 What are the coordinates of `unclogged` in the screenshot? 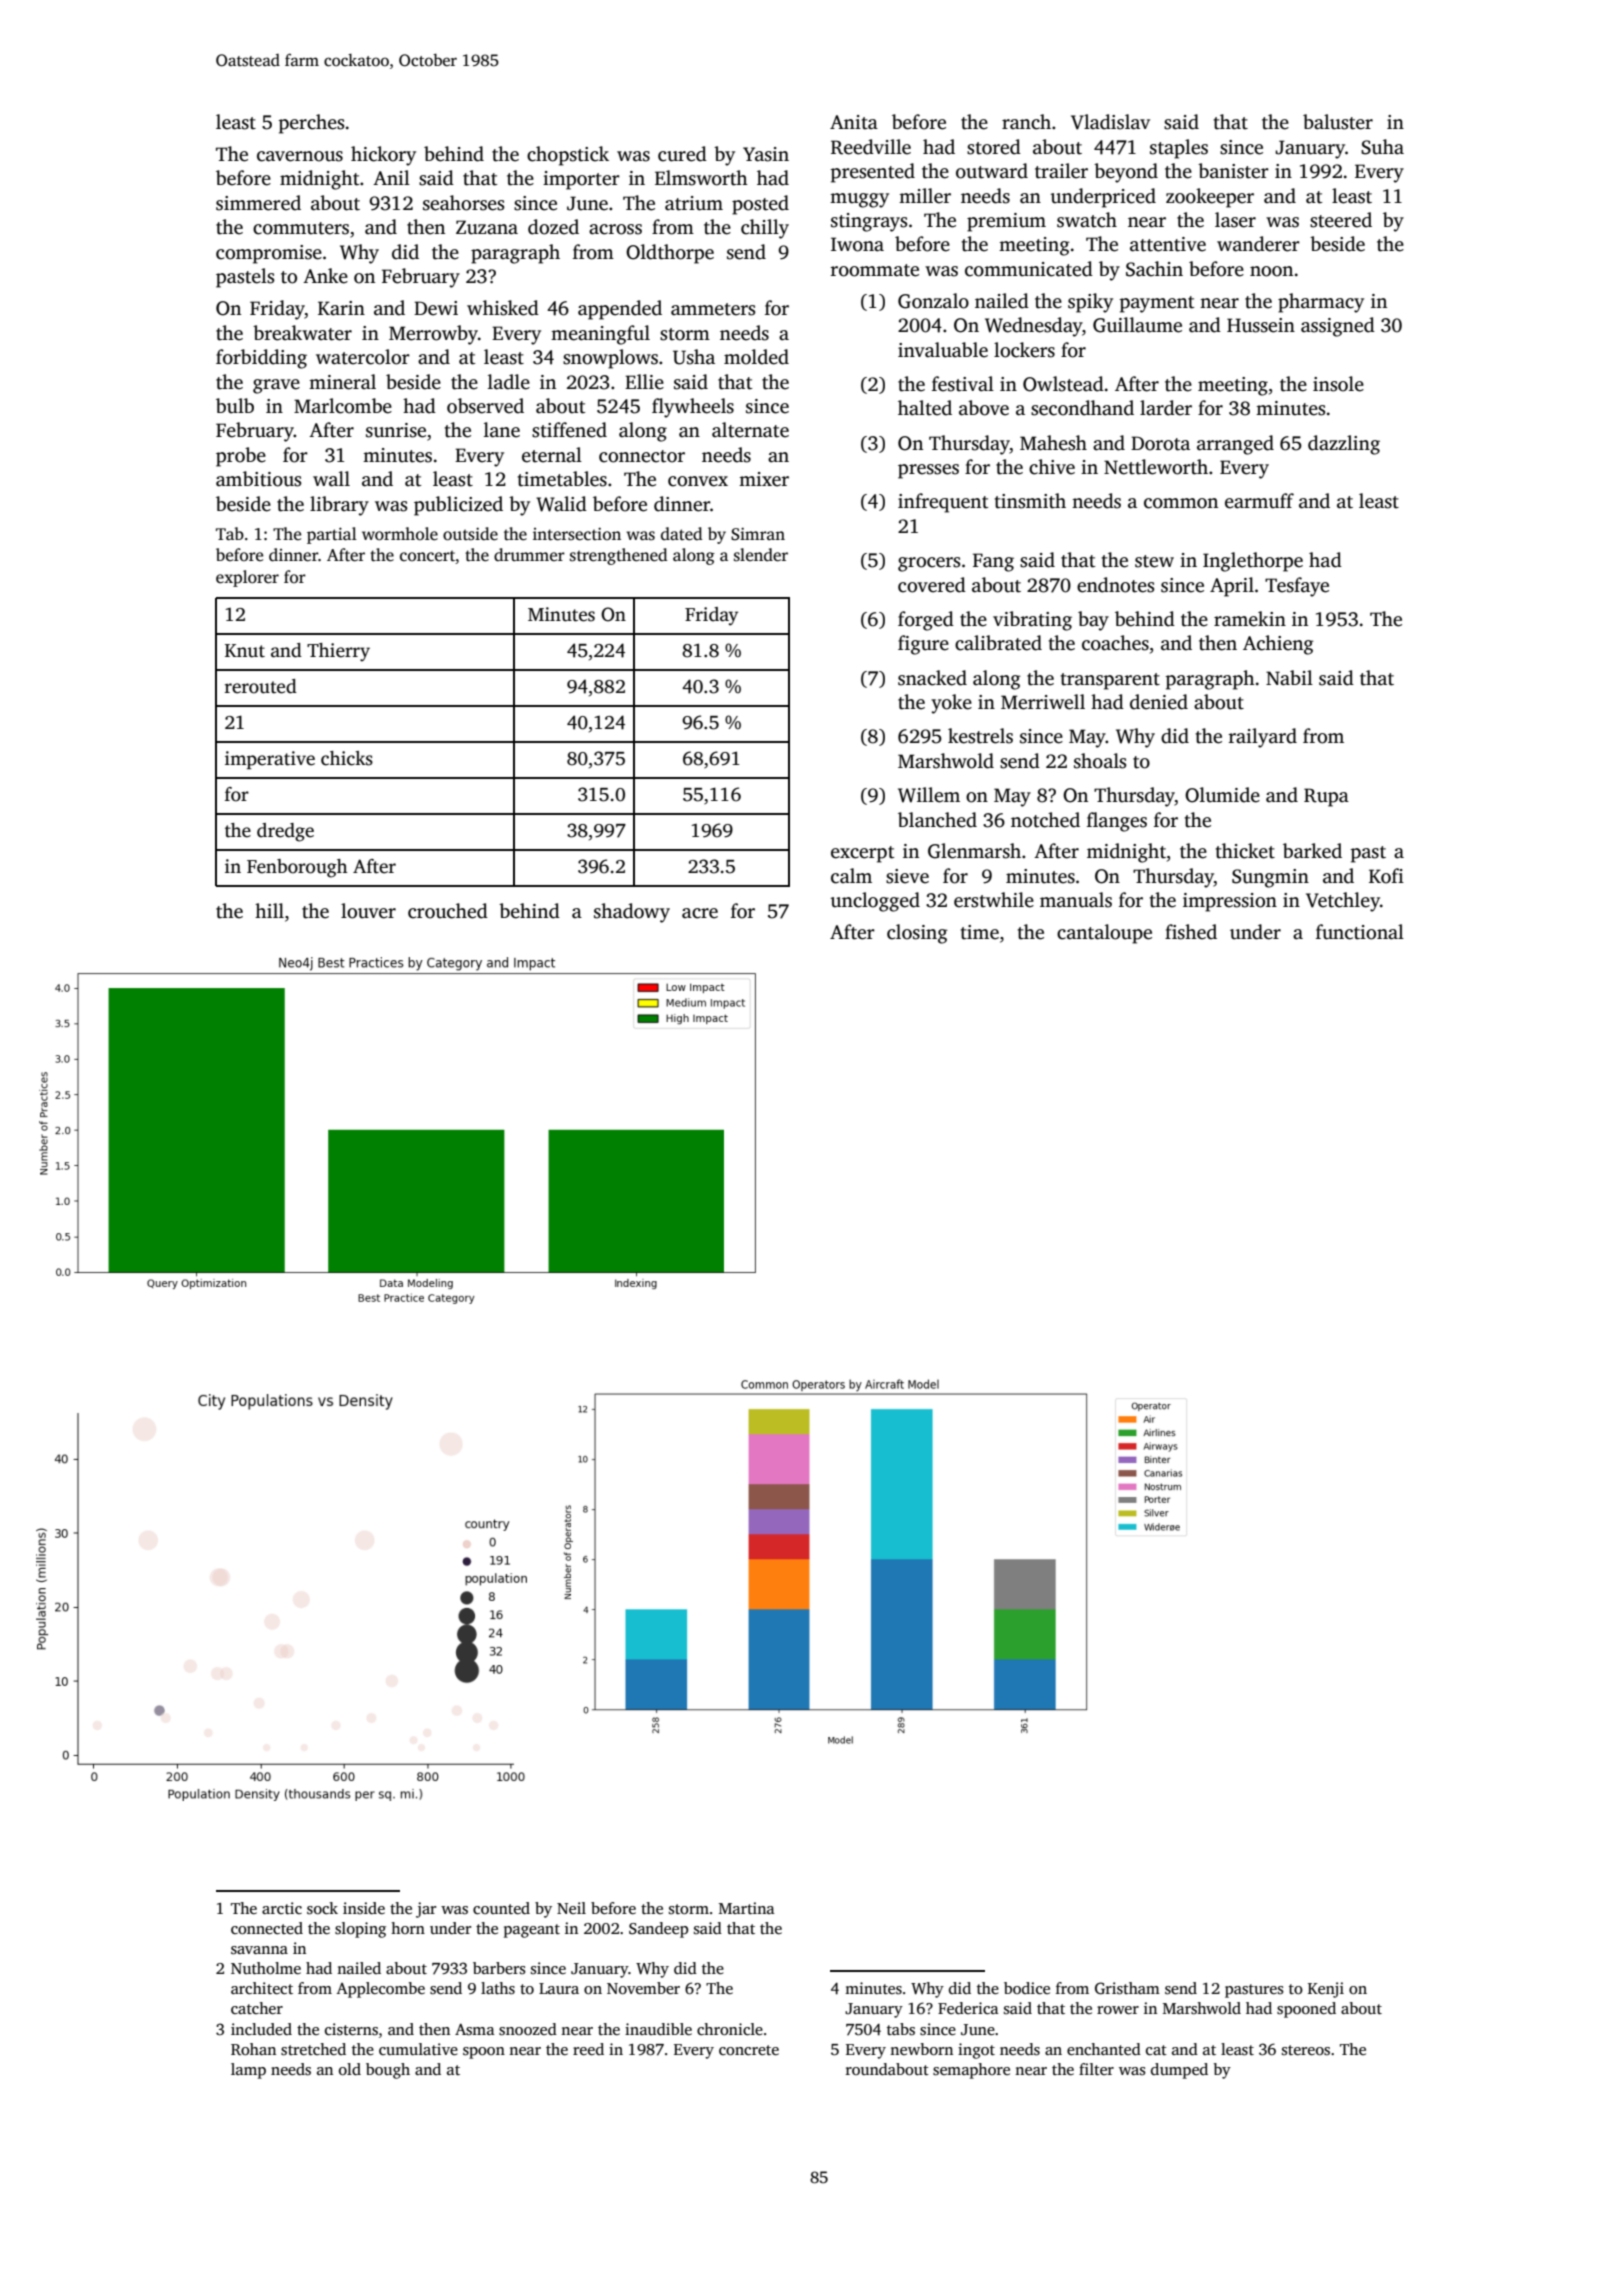 It's located at (875, 902).
